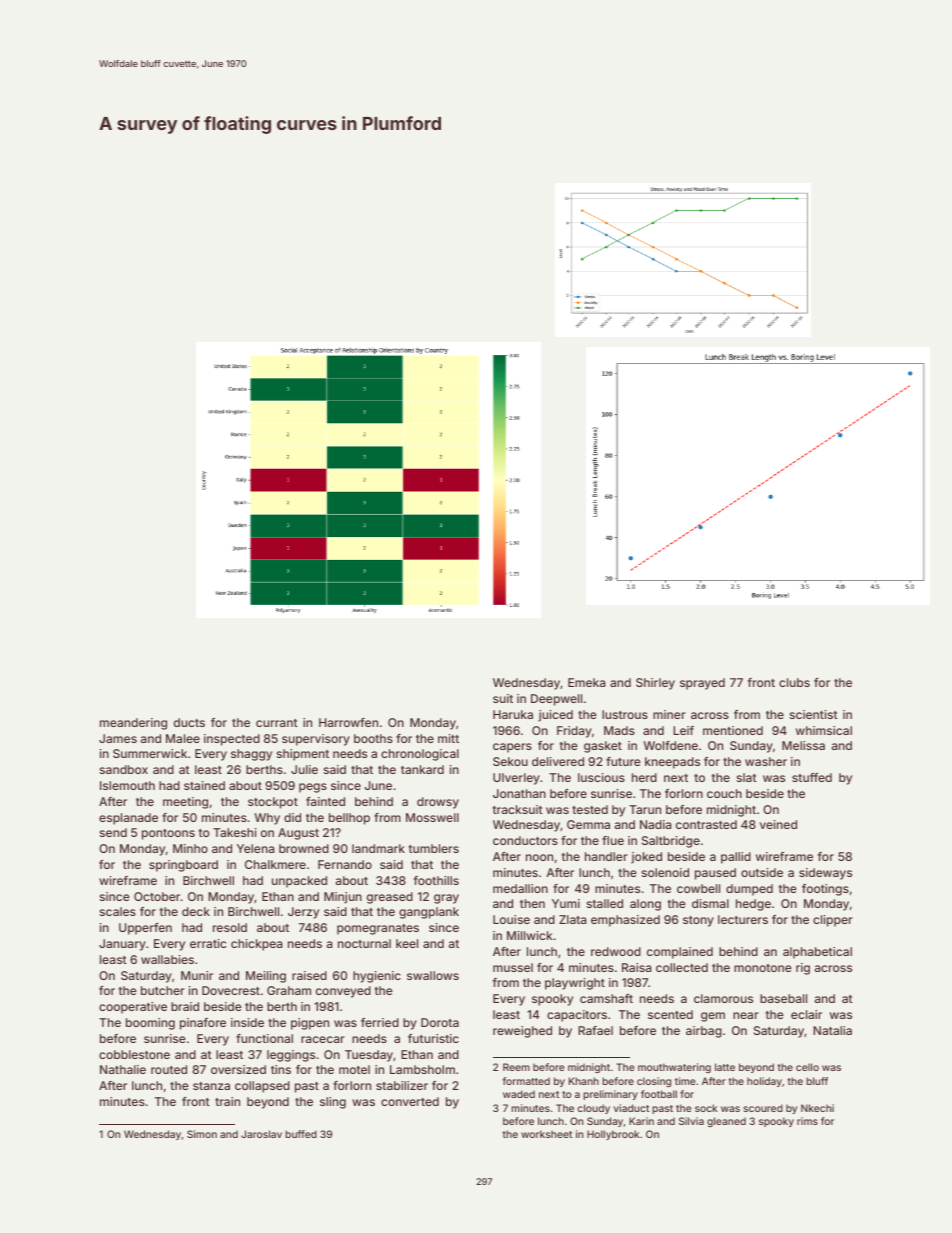 Image resolution: width=952 pixels, height=1233 pixels. What do you see at coordinates (378, 848) in the page?
I see `landmark` at bounding box center [378, 848].
